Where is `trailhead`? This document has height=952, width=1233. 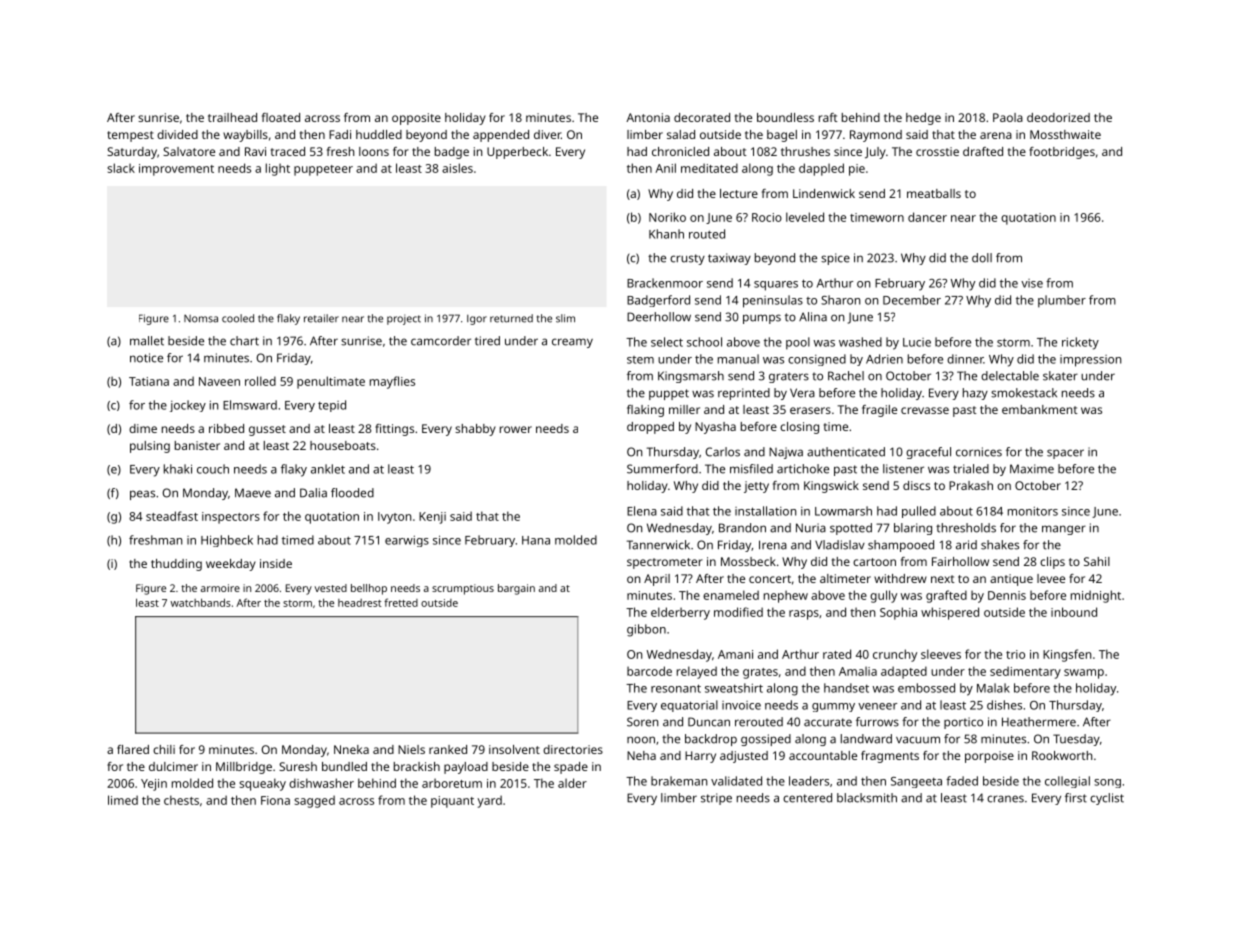
trailhead is located at coordinates (232, 117).
